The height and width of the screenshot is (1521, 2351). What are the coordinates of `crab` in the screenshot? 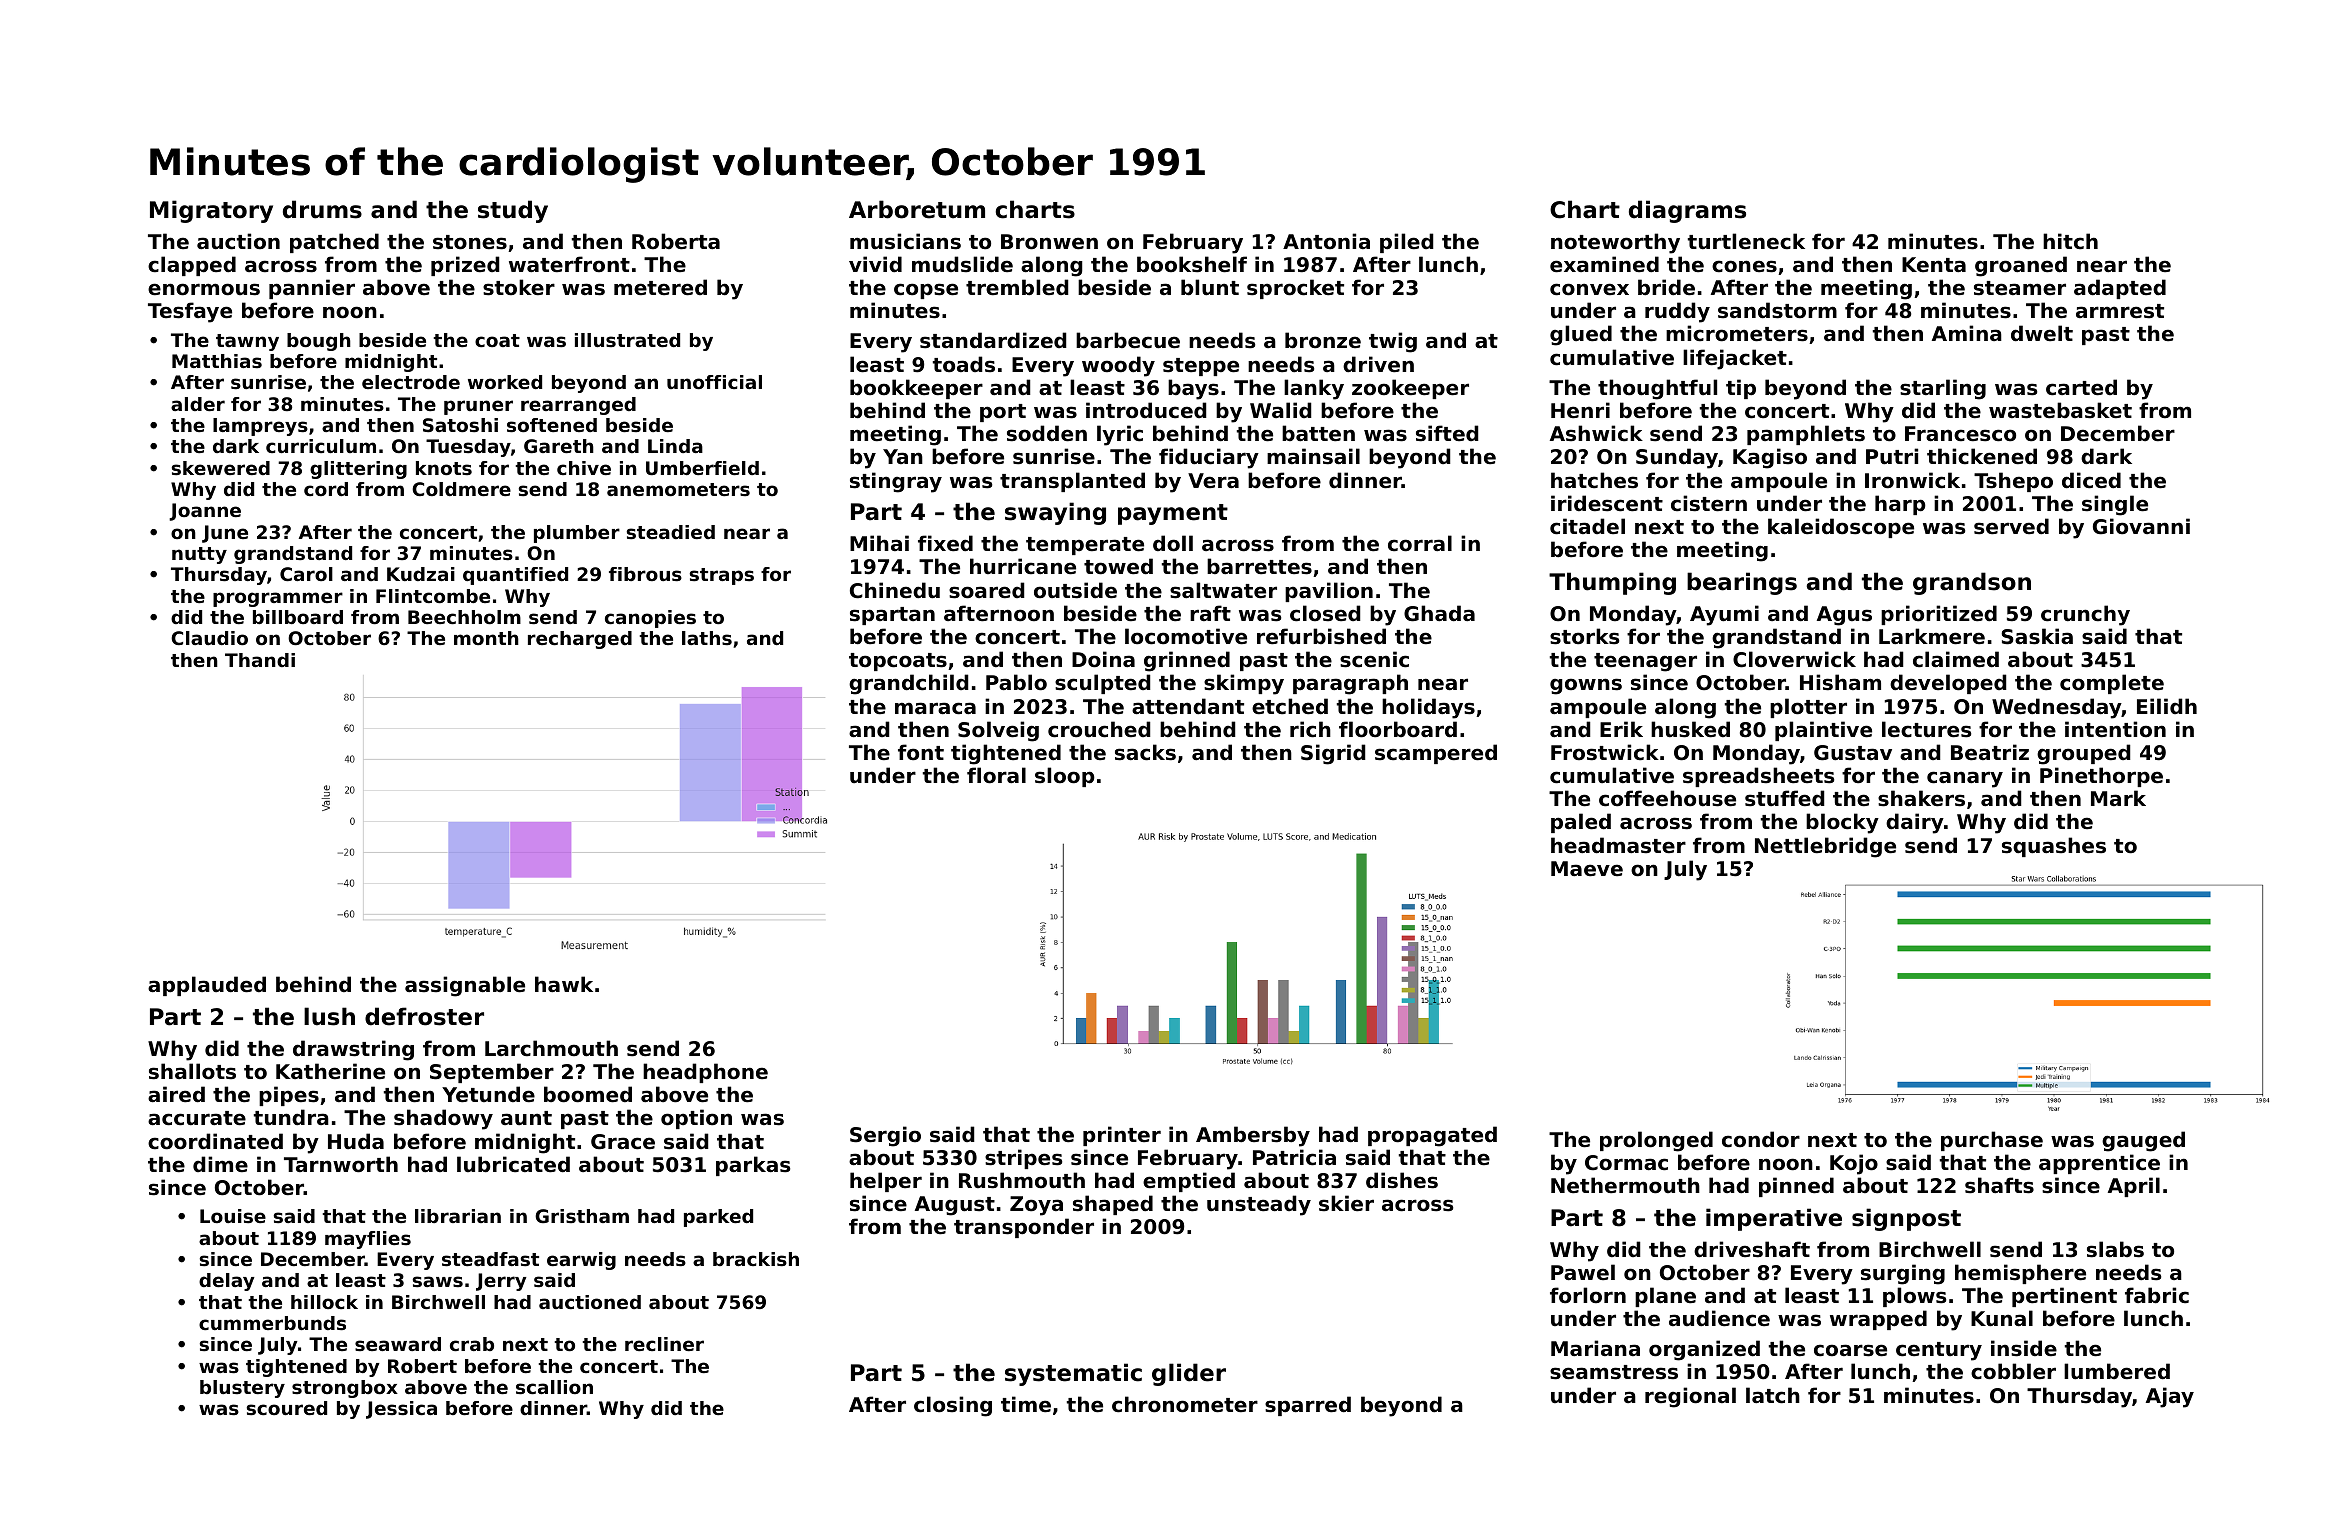 It's located at (472, 1344).
